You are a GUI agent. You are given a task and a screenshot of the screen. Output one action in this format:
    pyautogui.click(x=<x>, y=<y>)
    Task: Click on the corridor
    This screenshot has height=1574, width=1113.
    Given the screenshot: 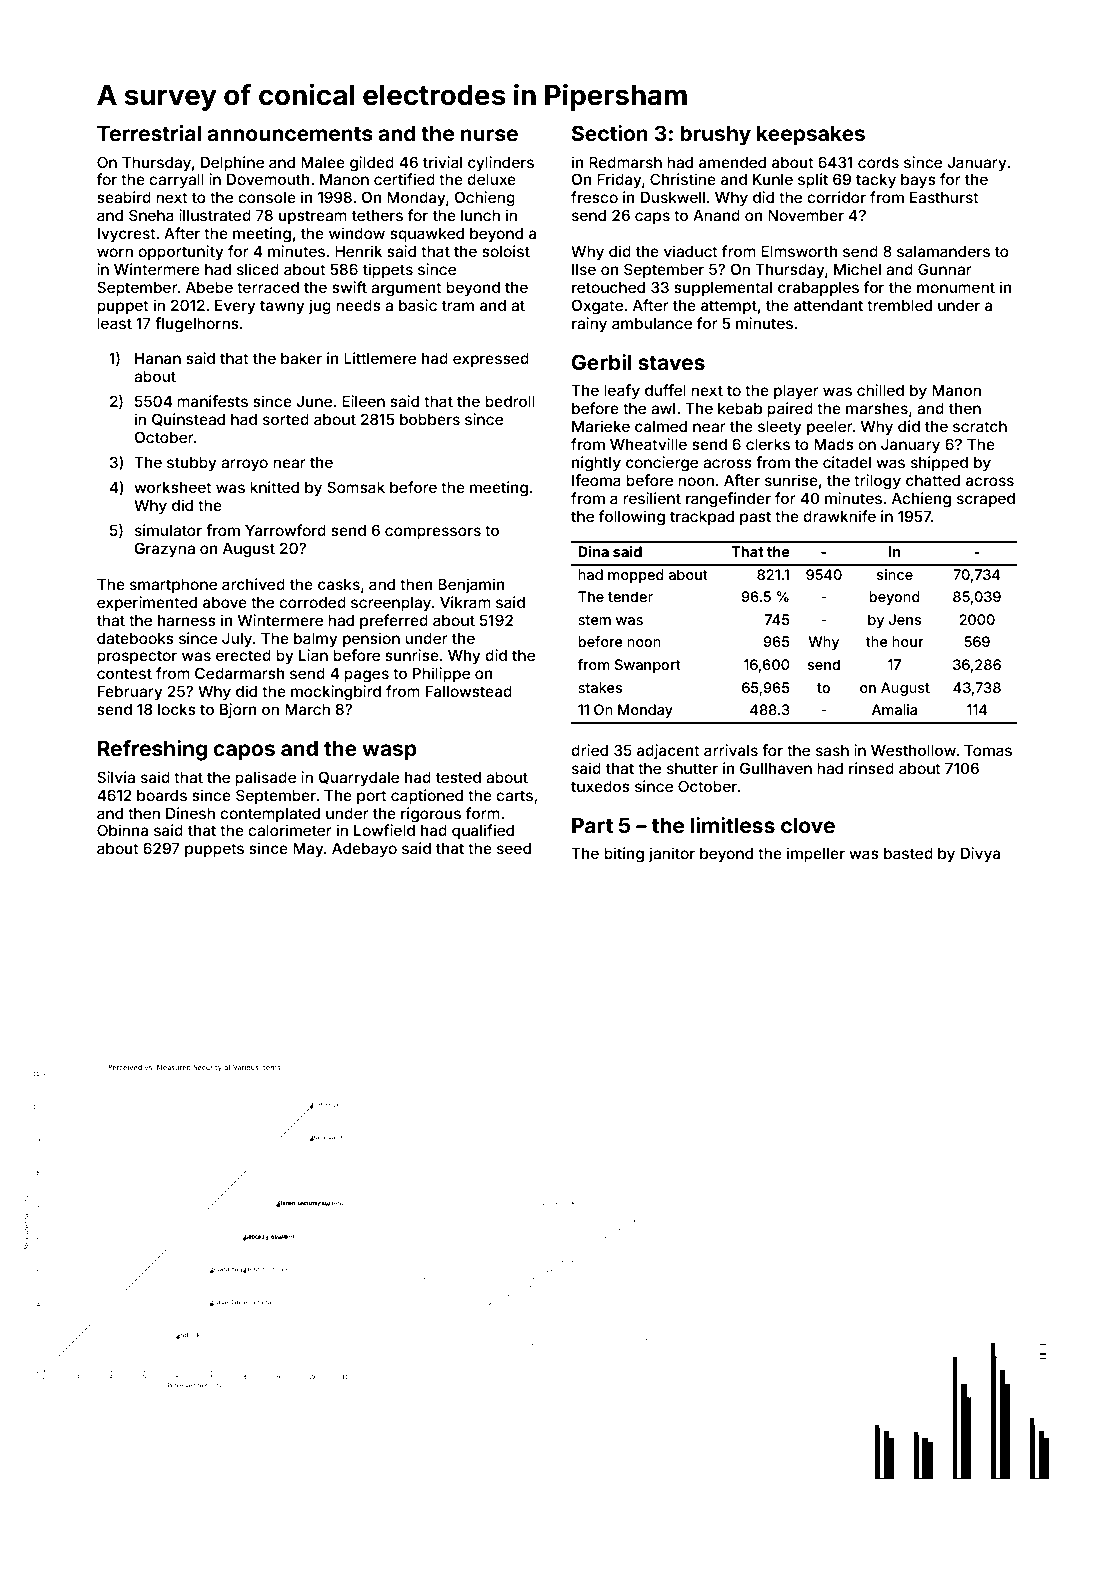 What is the action you would take?
    pyautogui.click(x=836, y=197)
